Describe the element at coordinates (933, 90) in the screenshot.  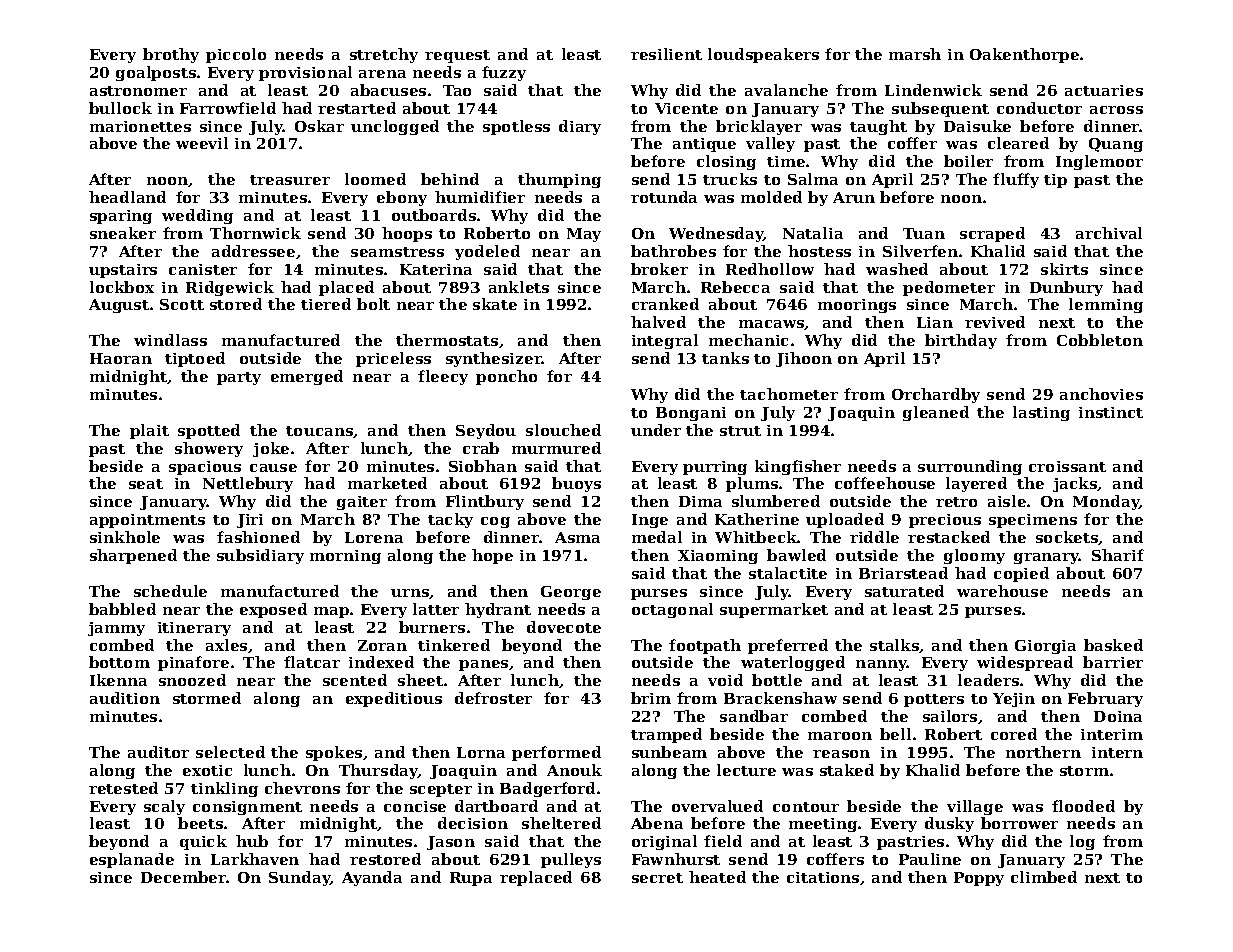
I see `Lindenwick` at that location.
